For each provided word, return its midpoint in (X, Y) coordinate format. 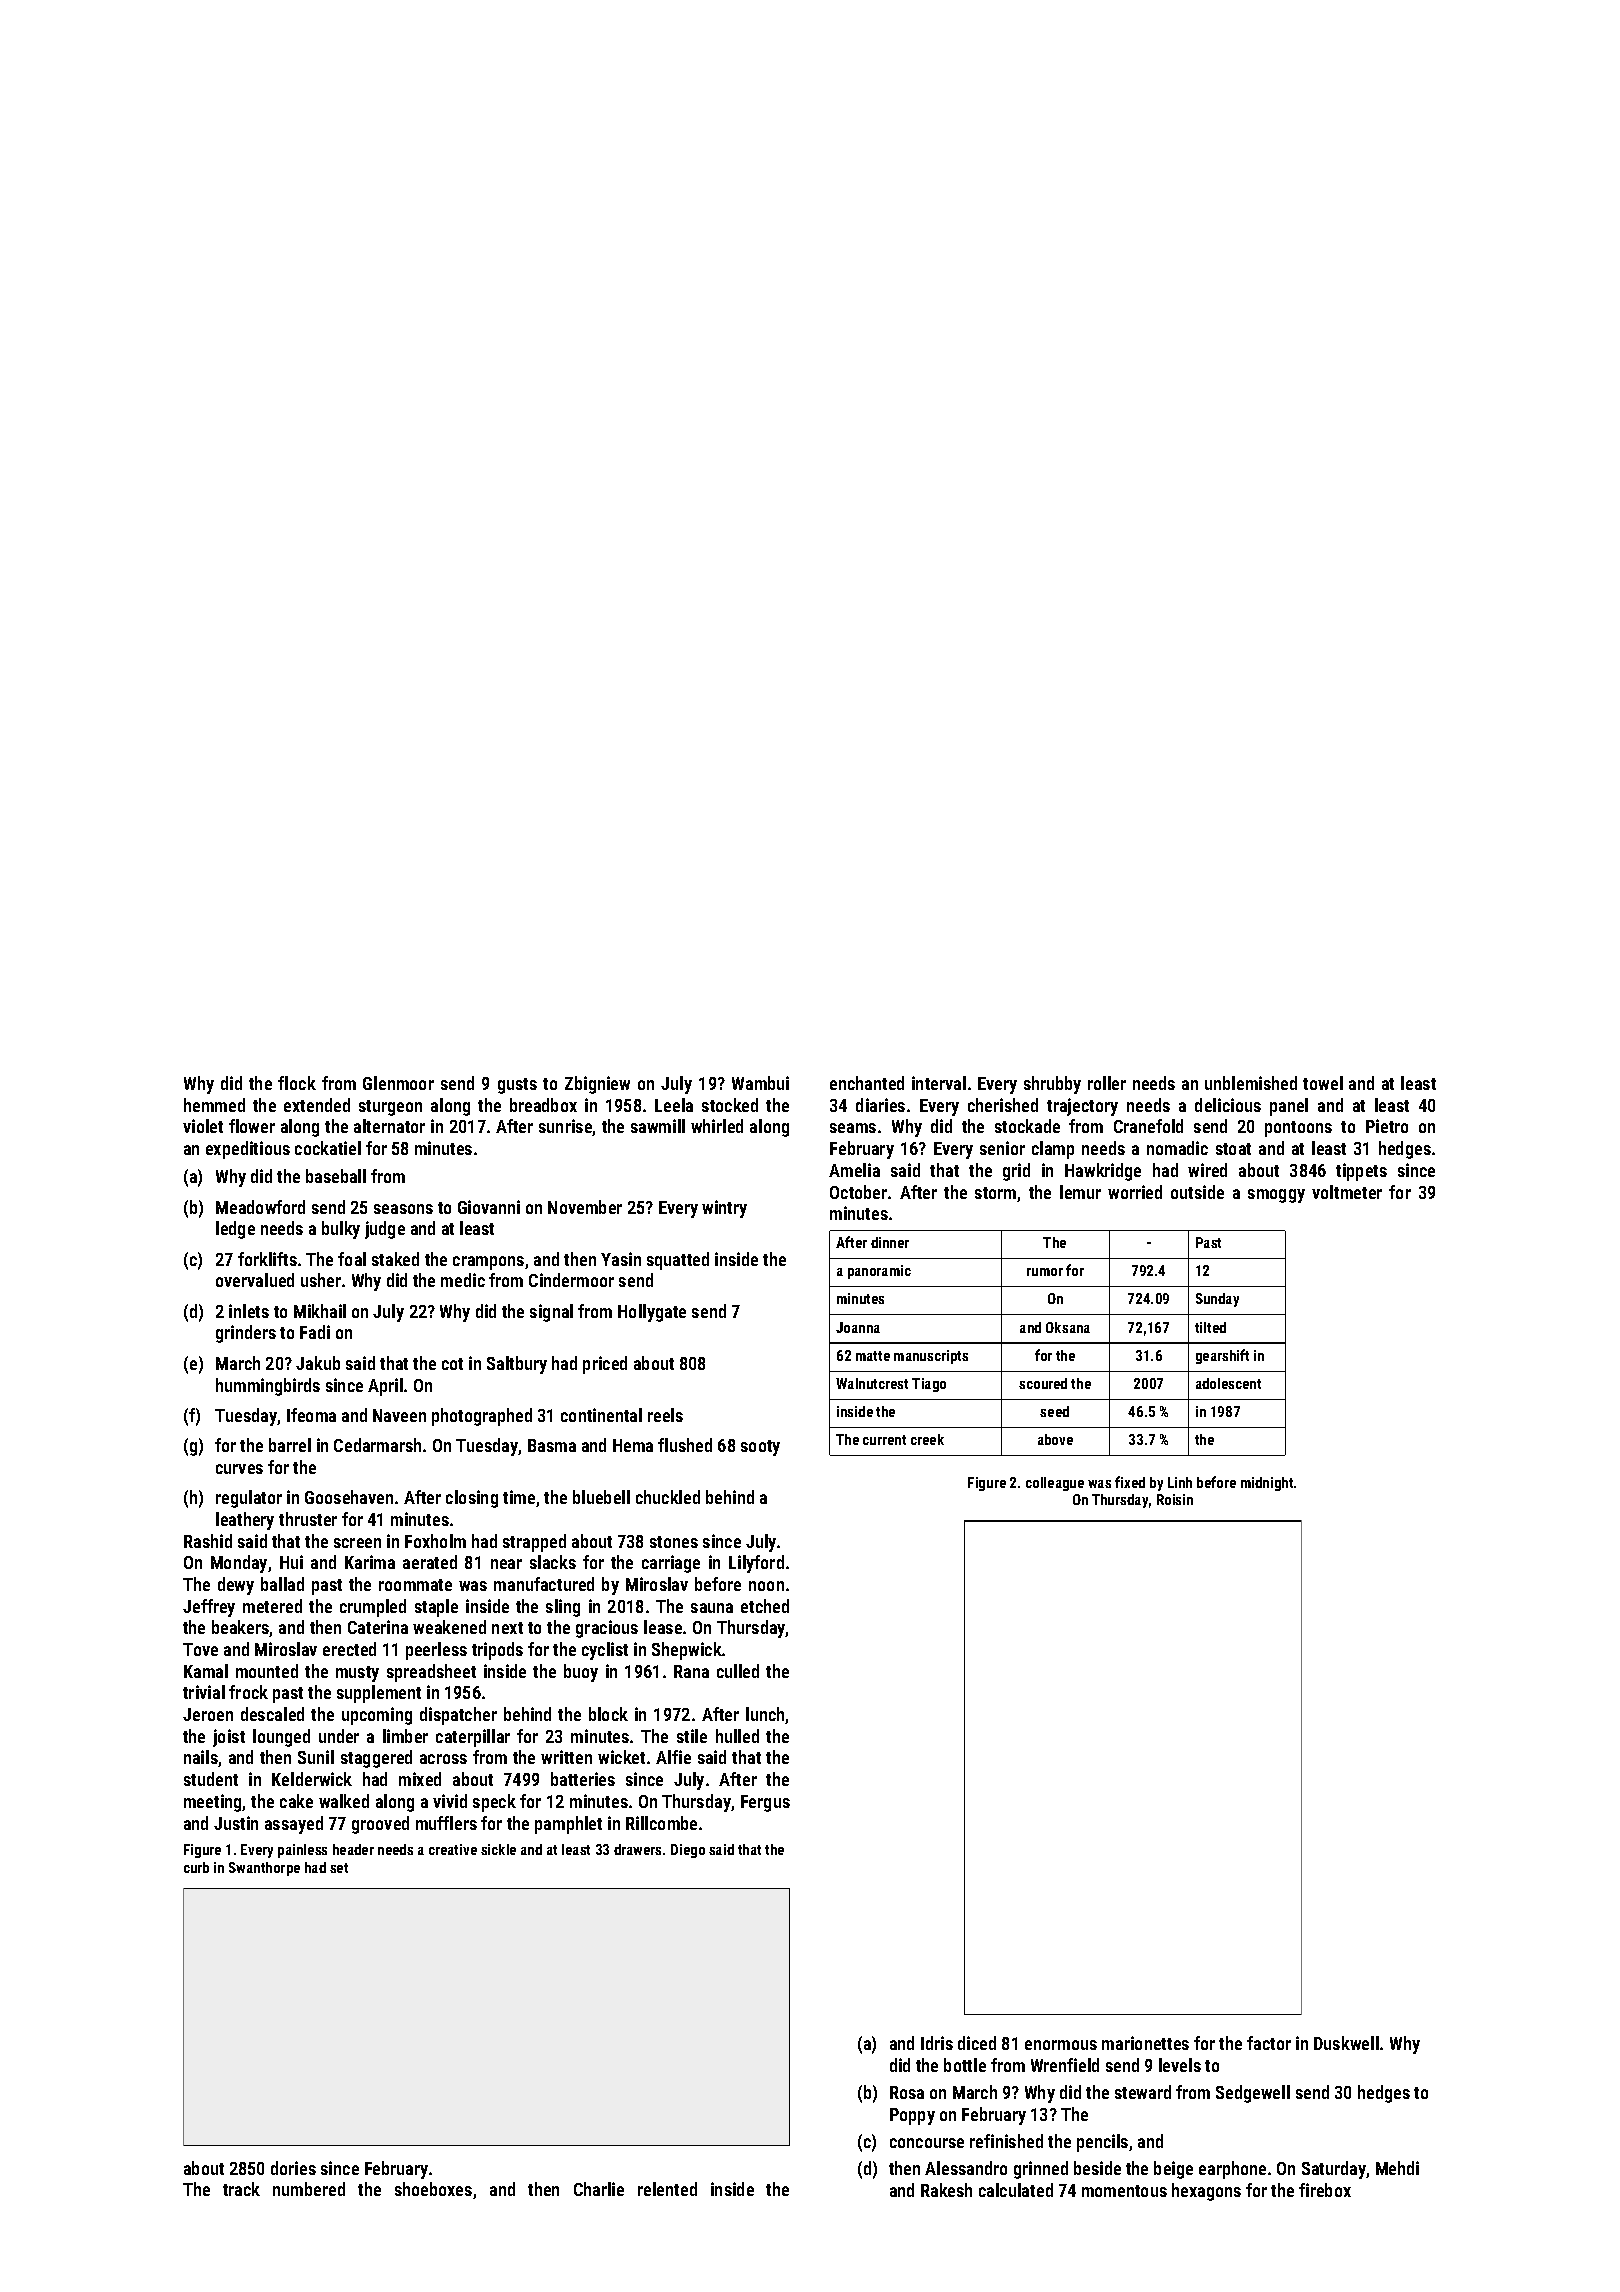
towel (1323, 1083)
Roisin (1175, 1499)
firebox (1325, 2190)
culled (738, 1671)
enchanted (867, 1083)
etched (765, 1606)
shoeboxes (433, 2189)
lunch (766, 1715)
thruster (308, 1519)
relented (667, 2189)
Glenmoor (398, 1083)
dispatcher (458, 1716)
